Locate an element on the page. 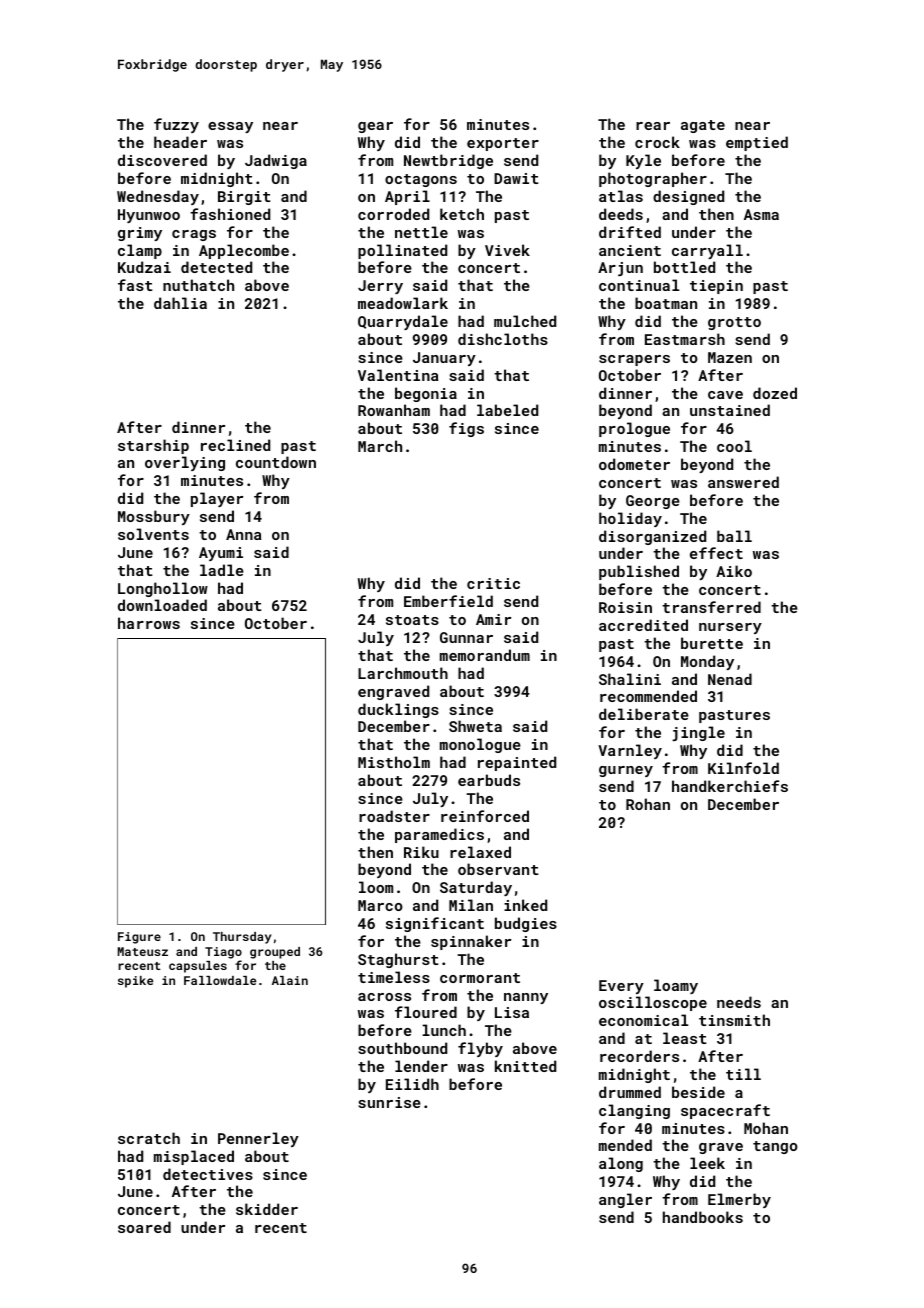 The image size is (924, 1308). Larchmouth is located at coordinates (403, 673).
